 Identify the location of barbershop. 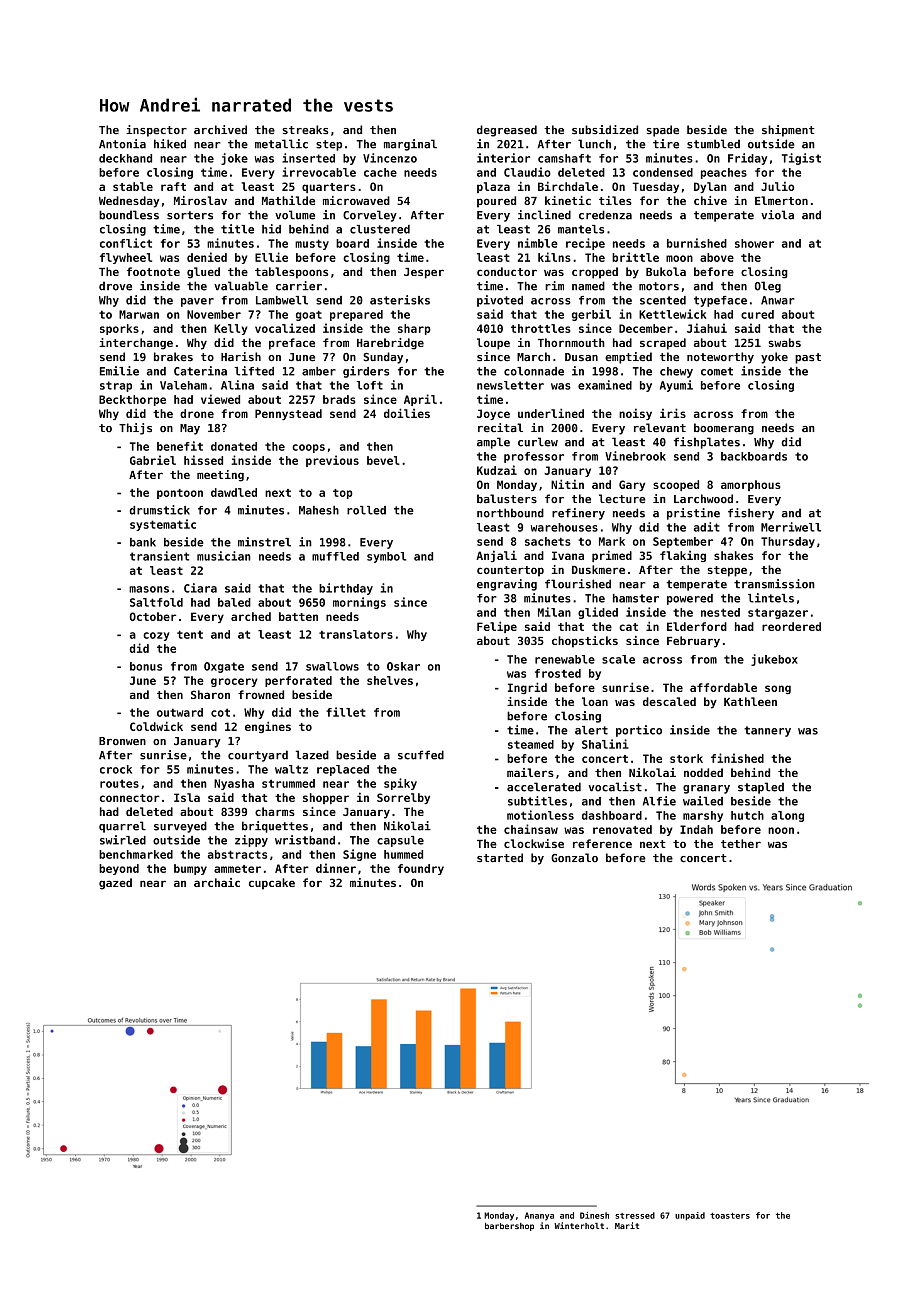
(509, 1227).
